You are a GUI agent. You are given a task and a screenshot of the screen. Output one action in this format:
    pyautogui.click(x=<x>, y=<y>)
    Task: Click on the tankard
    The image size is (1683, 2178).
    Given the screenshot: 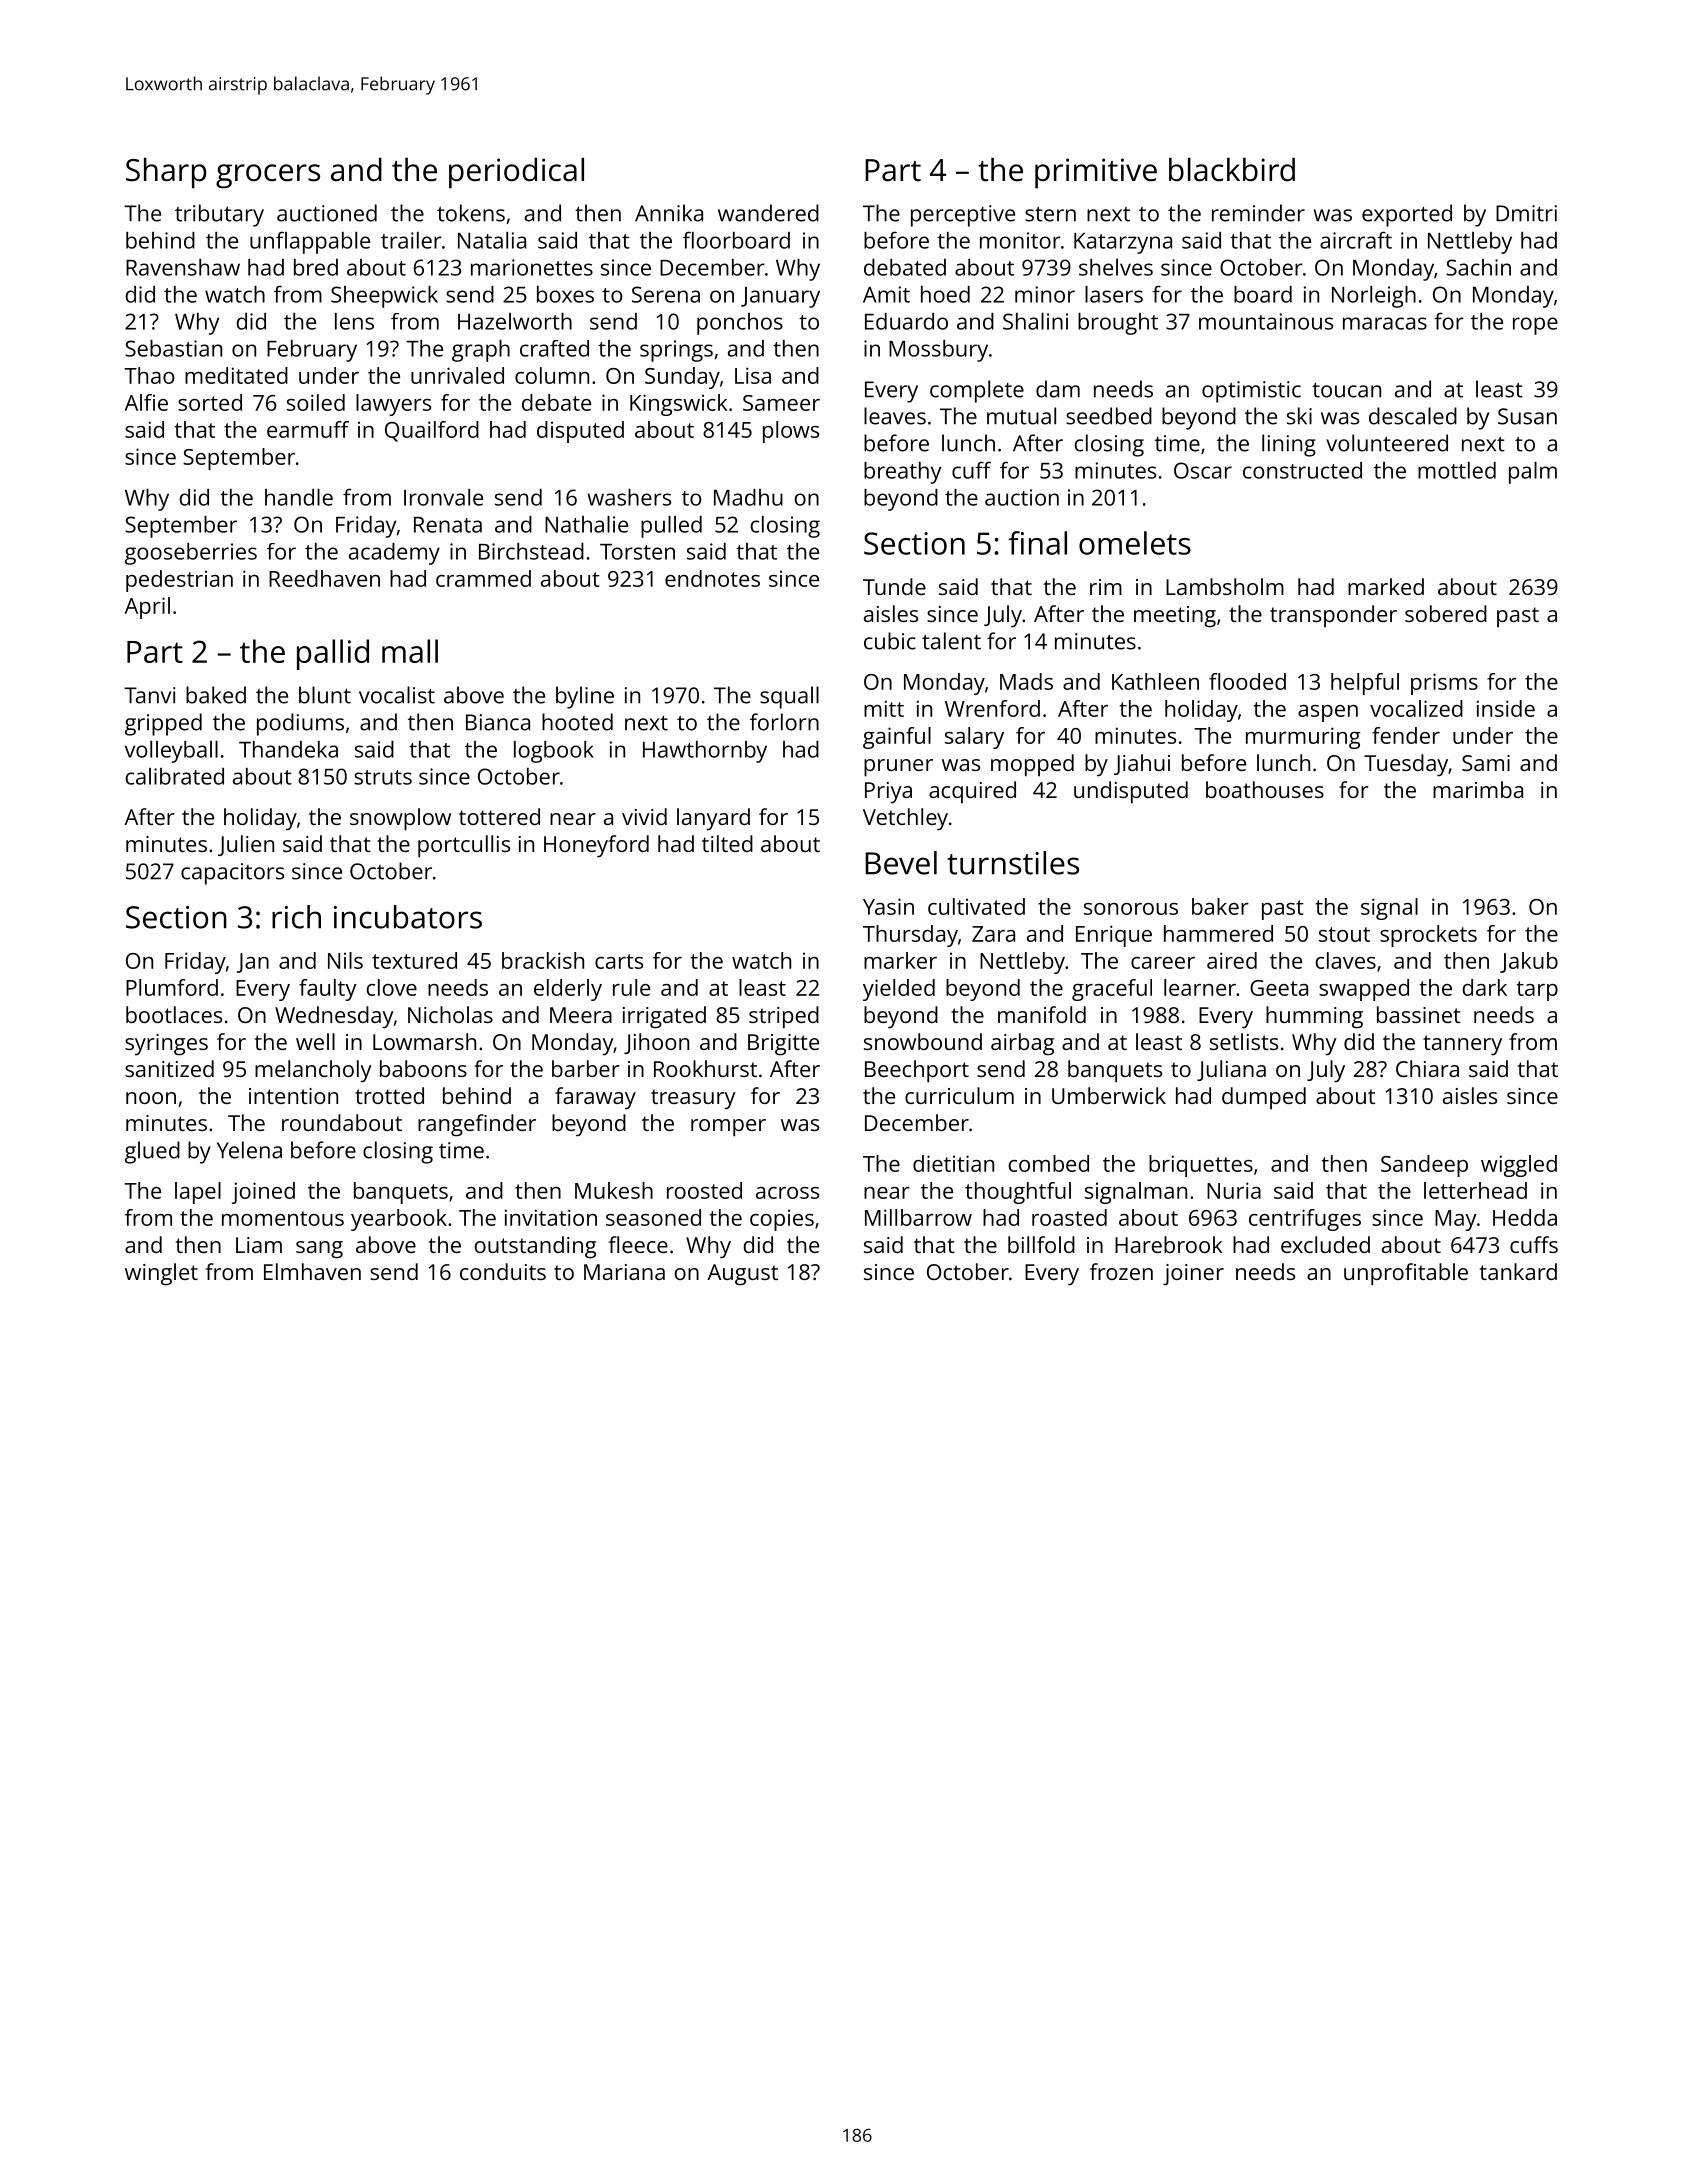 What is the action you would take?
    pyautogui.click(x=1518, y=1271)
